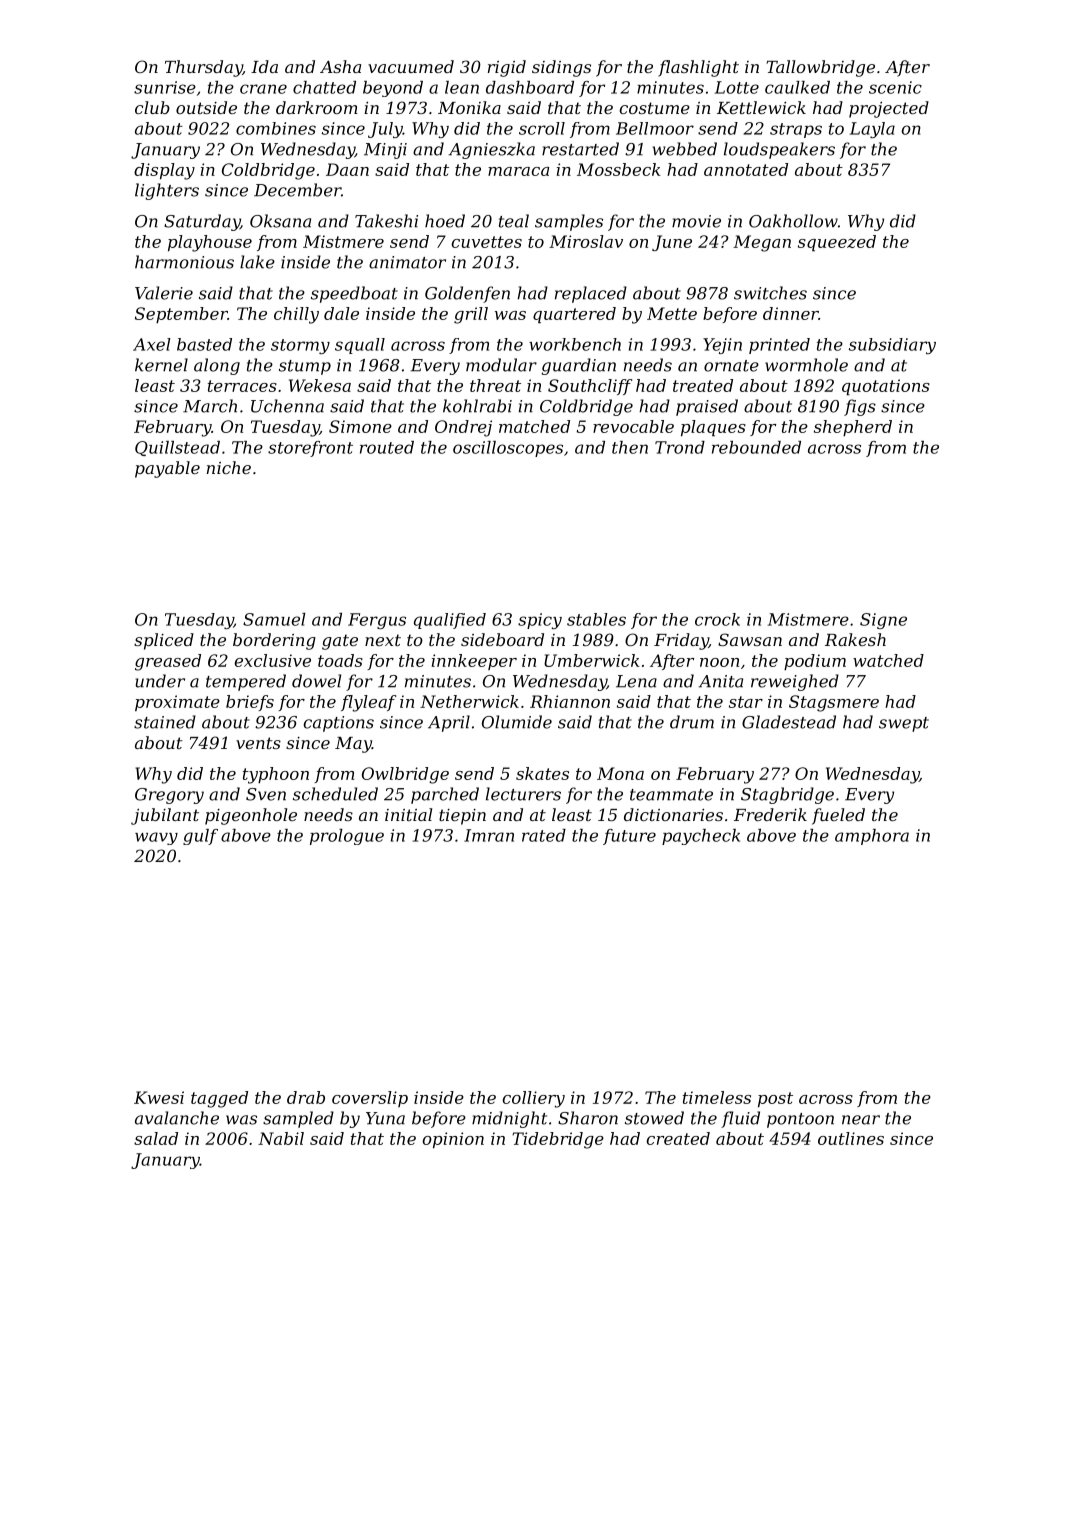 The width and height of the screenshot is (1076, 1522). What do you see at coordinates (872, 130) in the screenshot?
I see `Layla` at bounding box center [872, 130].
